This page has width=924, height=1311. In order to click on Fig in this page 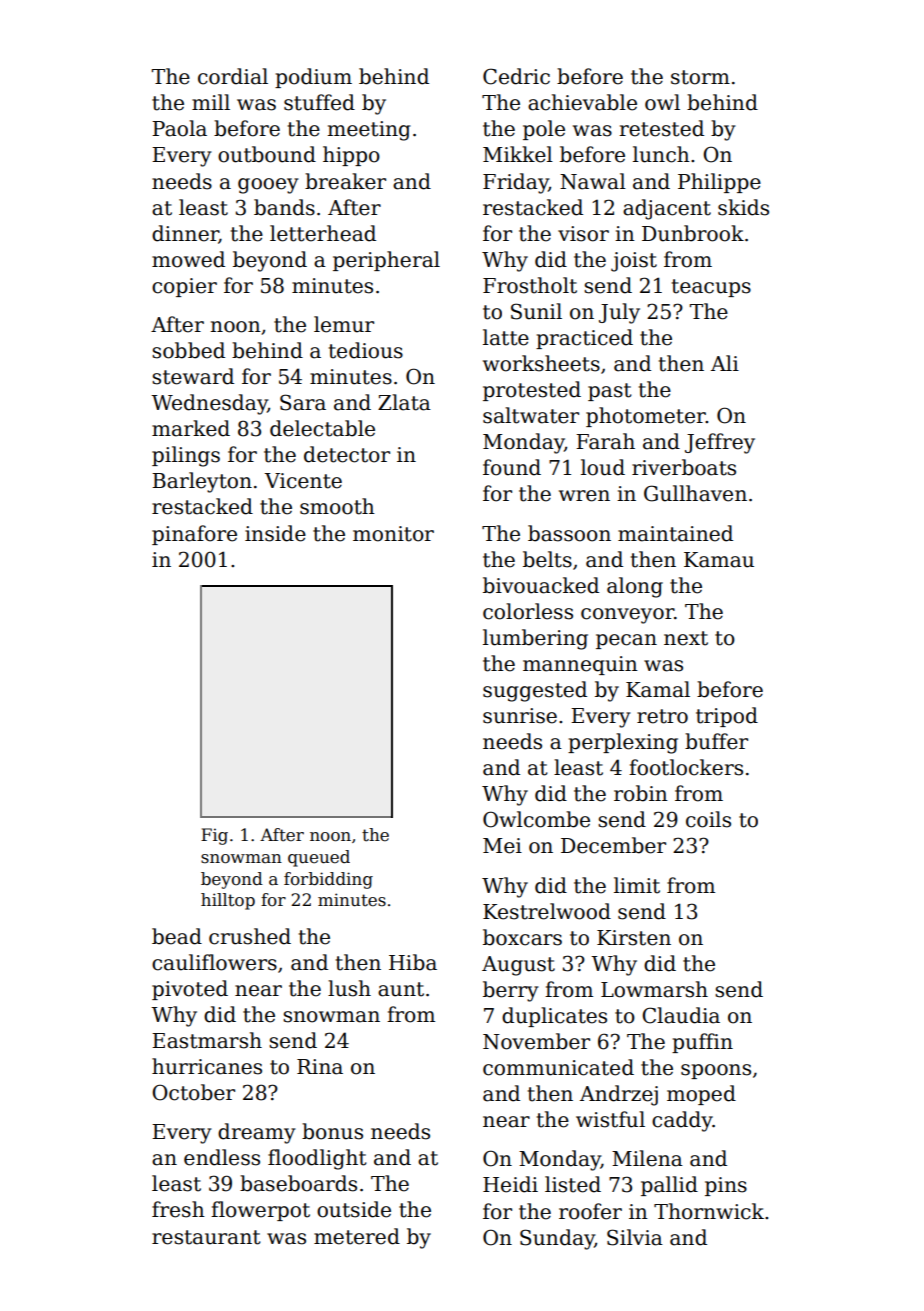, I will do `click(214, 836)`.
